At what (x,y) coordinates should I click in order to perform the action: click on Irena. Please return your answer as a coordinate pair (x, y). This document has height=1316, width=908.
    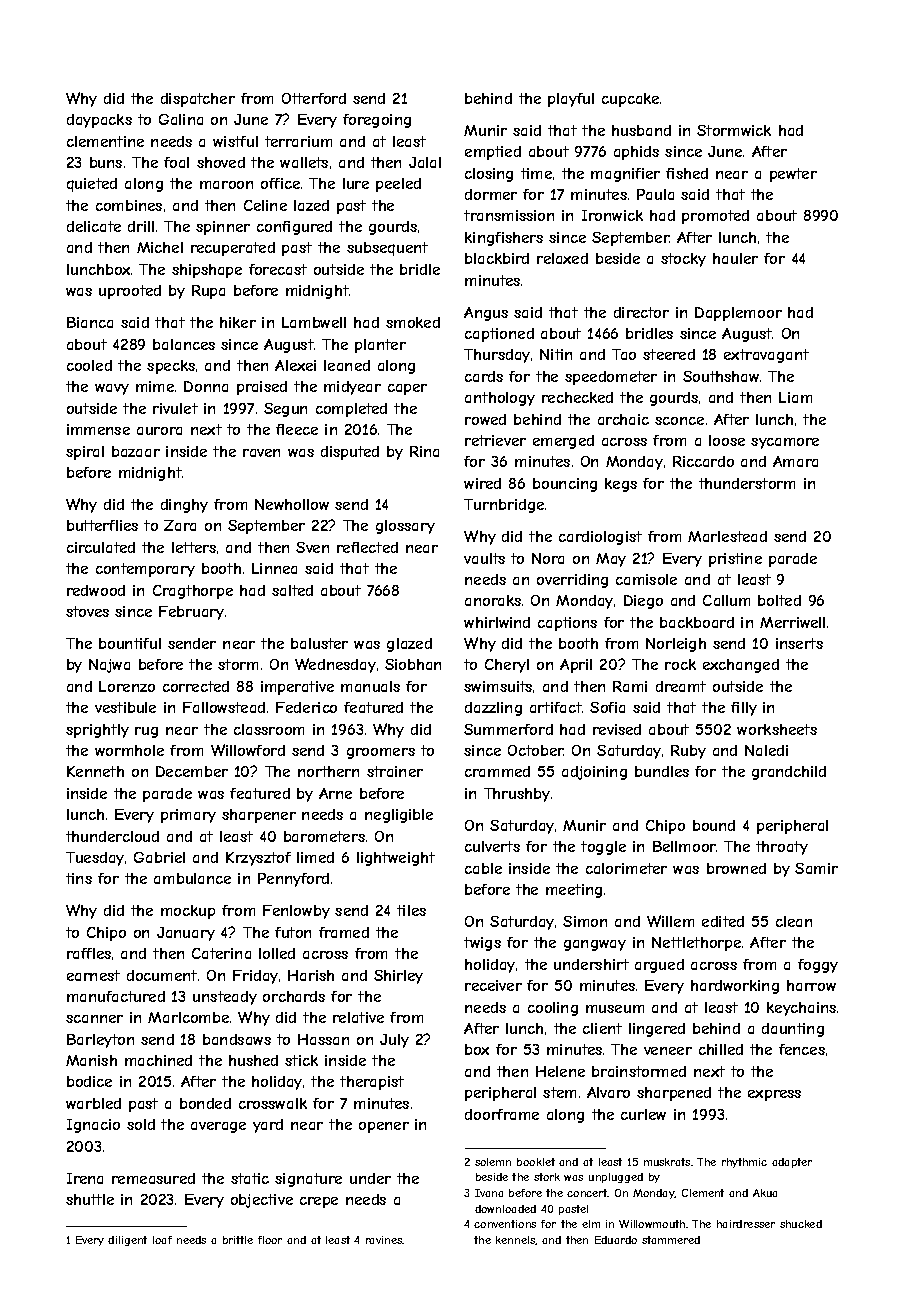
    Looking at the image, I should click on (85, 1178).
